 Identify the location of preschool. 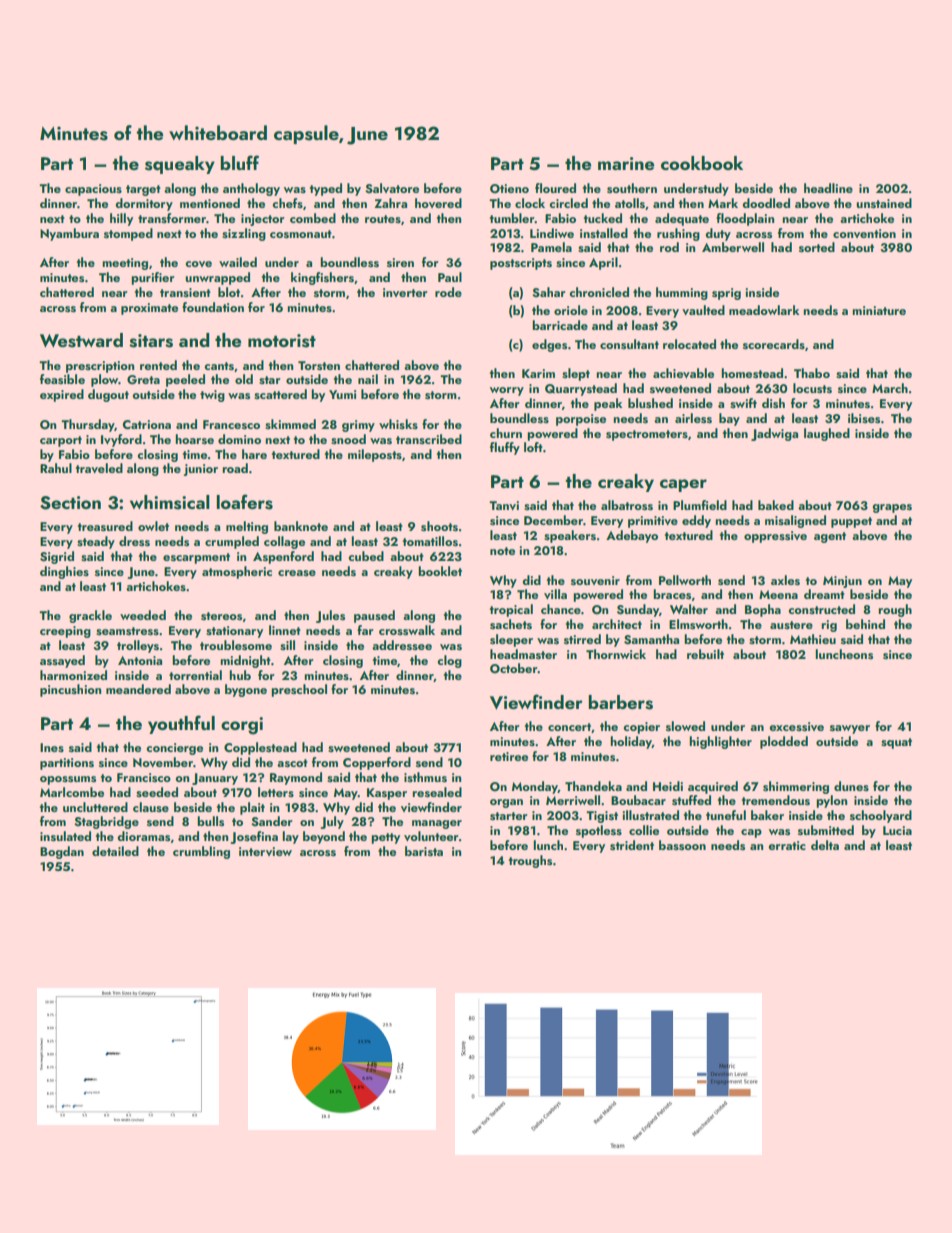
(299, 690).
